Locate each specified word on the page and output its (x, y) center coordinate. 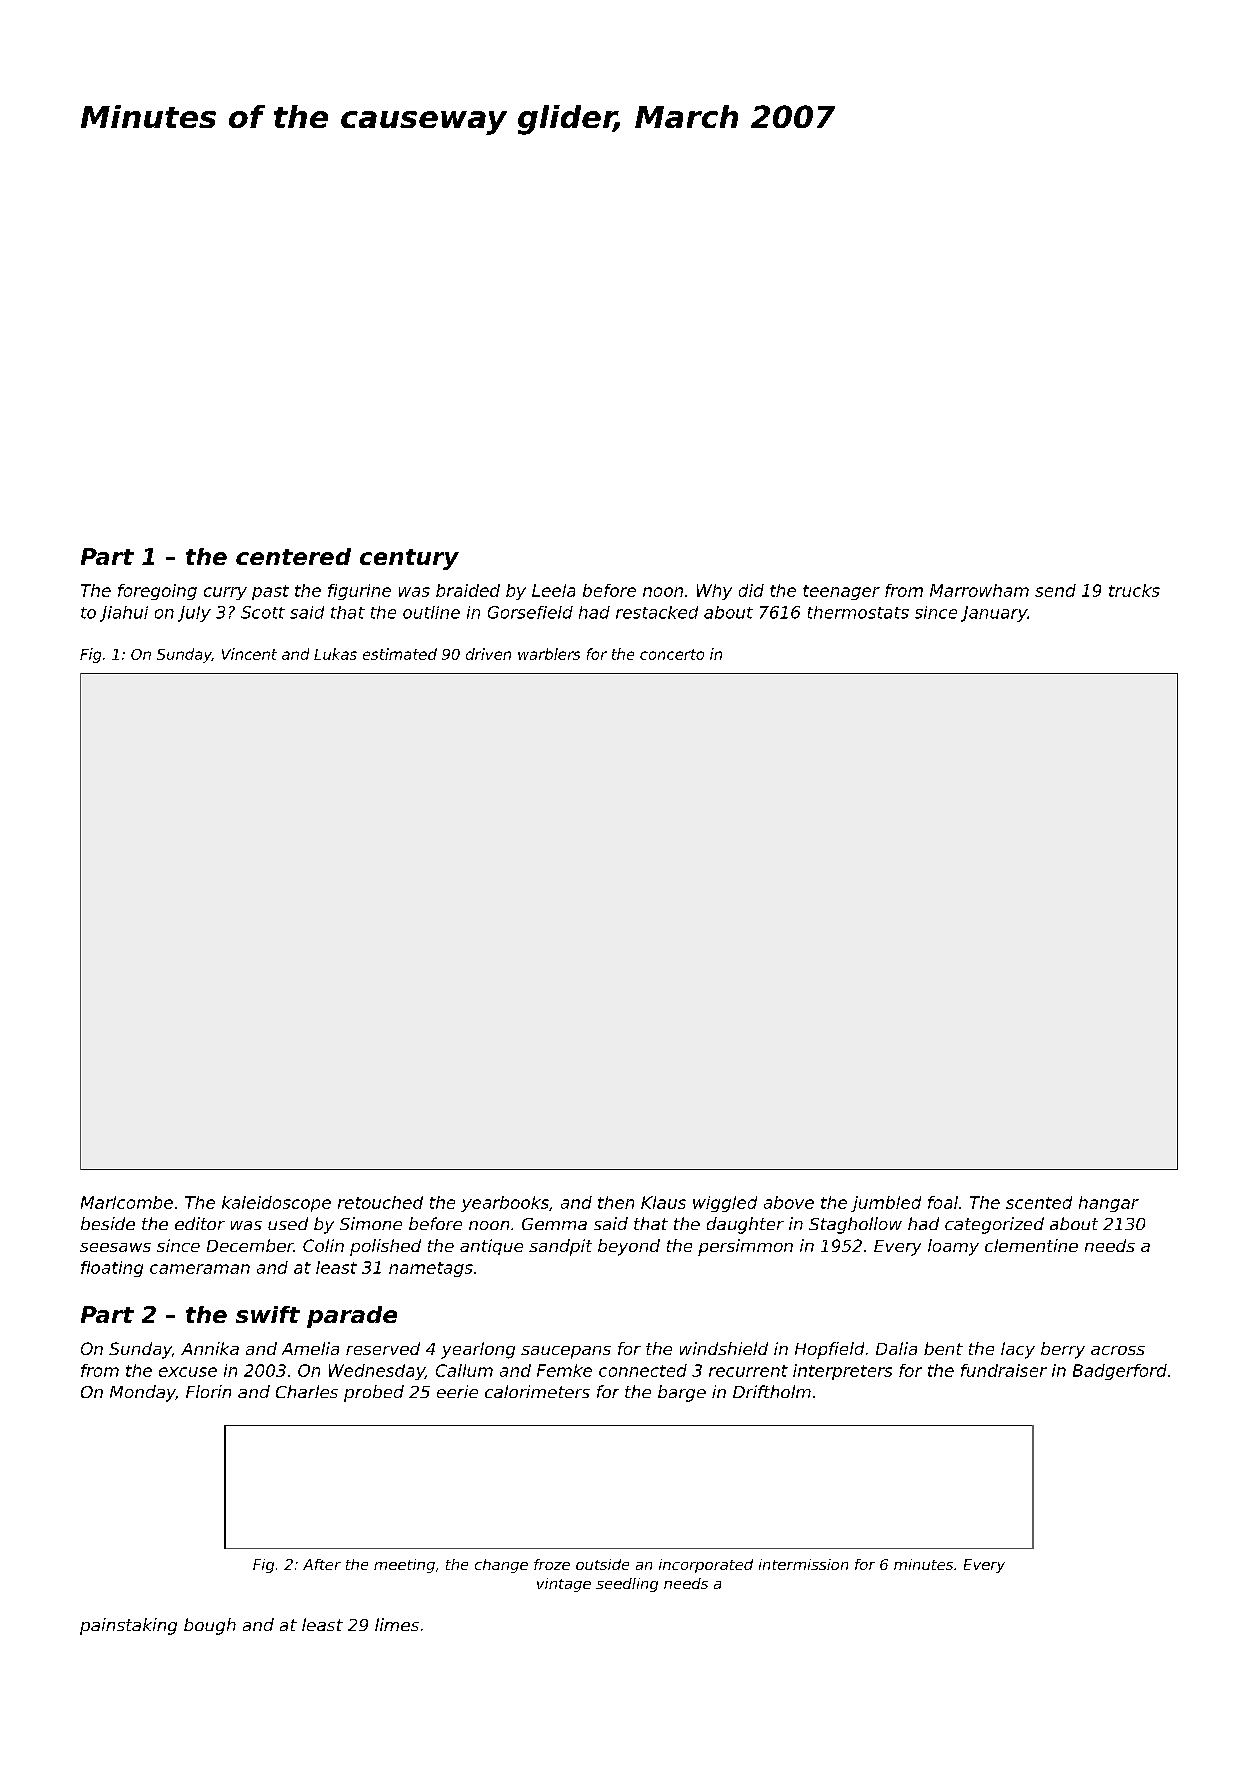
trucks (1134, 590)
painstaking (128, 1626)
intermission (803, 1564)
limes (397, 1624)
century (409, 559)
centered (293, 556)
